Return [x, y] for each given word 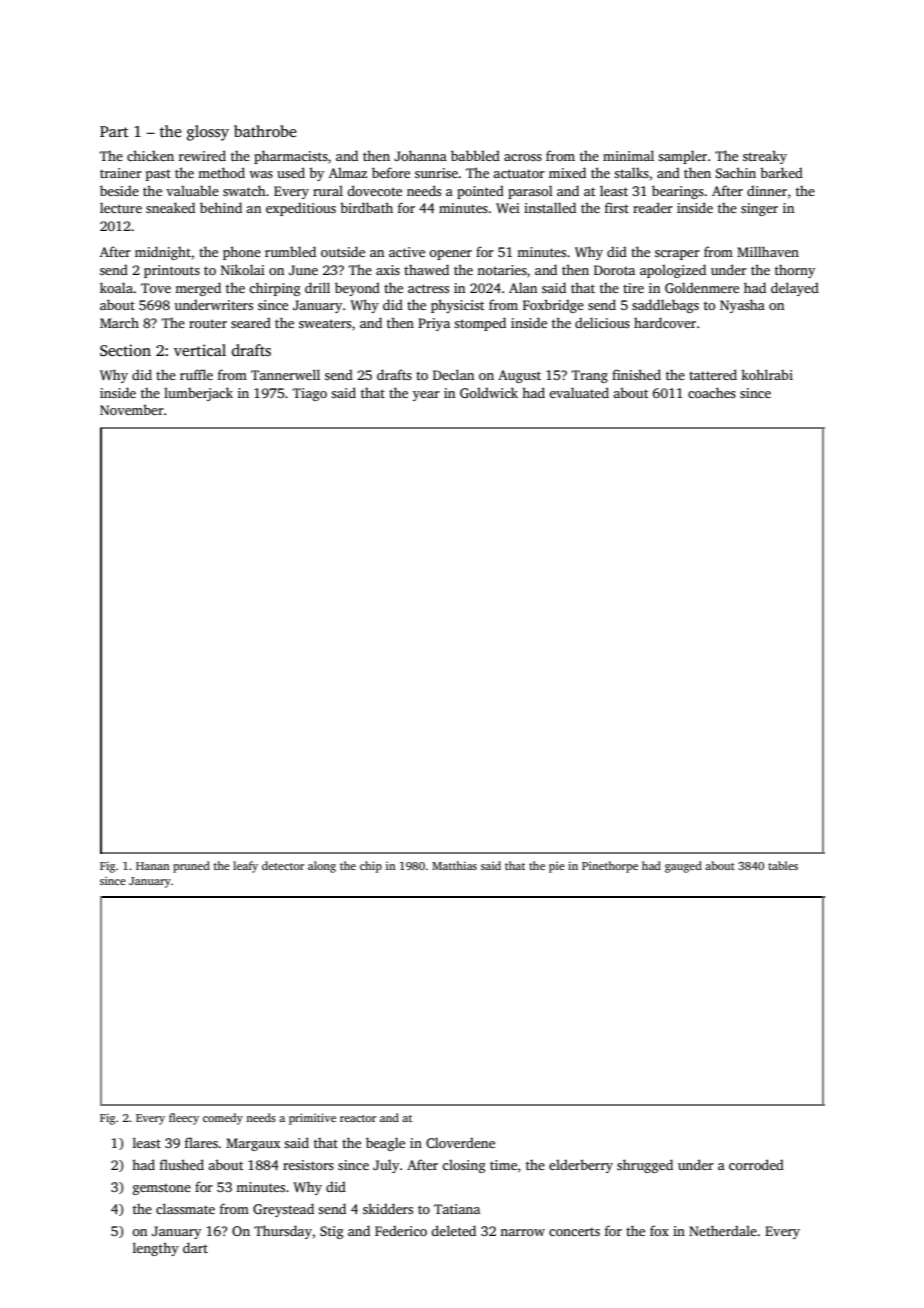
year [426, 396]
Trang [590, 376]
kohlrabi [767, 374]
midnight [163, 253]
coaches [712, 392]
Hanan [153, 866]
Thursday [283, 1232]
